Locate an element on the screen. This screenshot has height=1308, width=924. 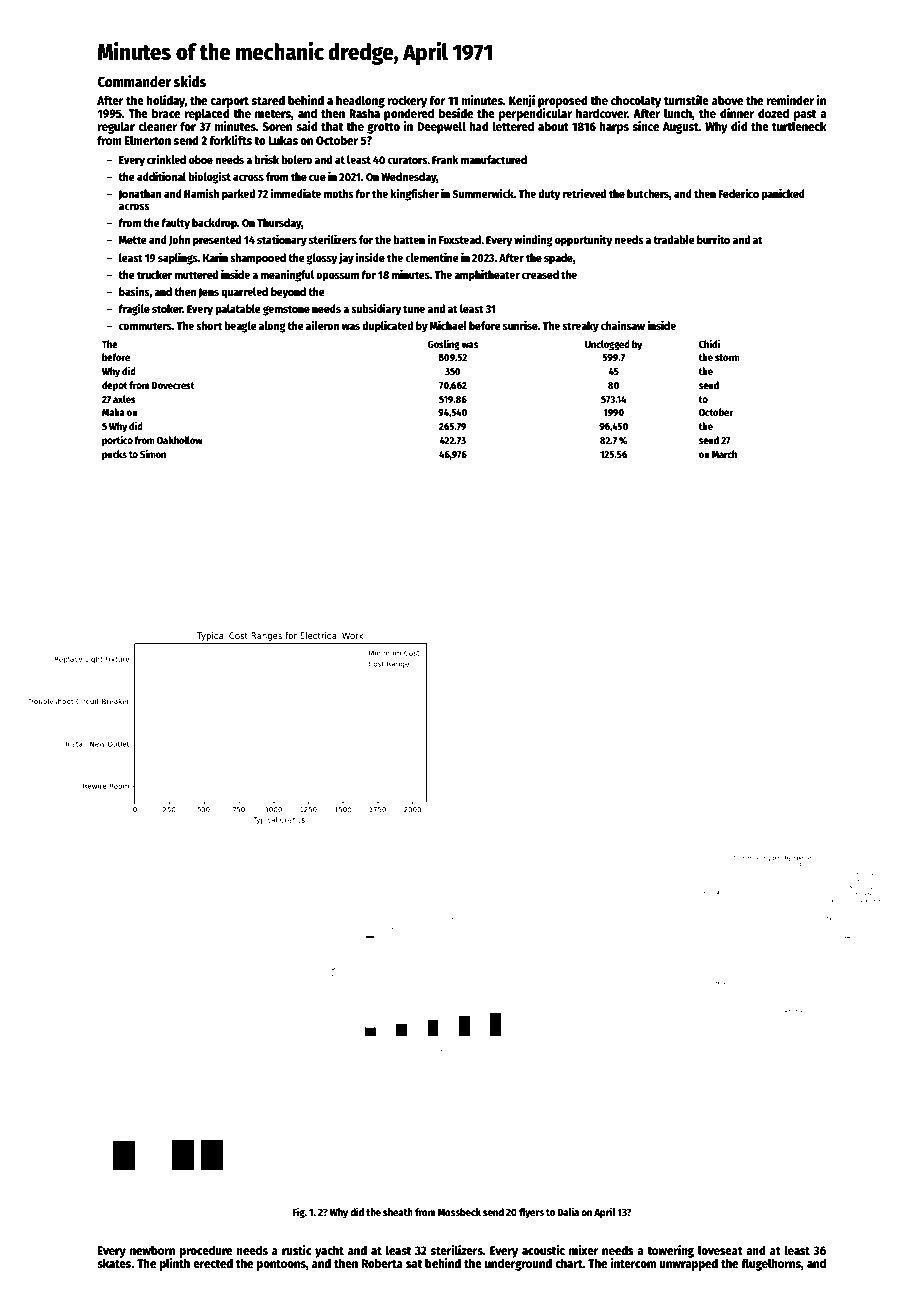
Mossbeck is located at coordinates (459, 1212).
